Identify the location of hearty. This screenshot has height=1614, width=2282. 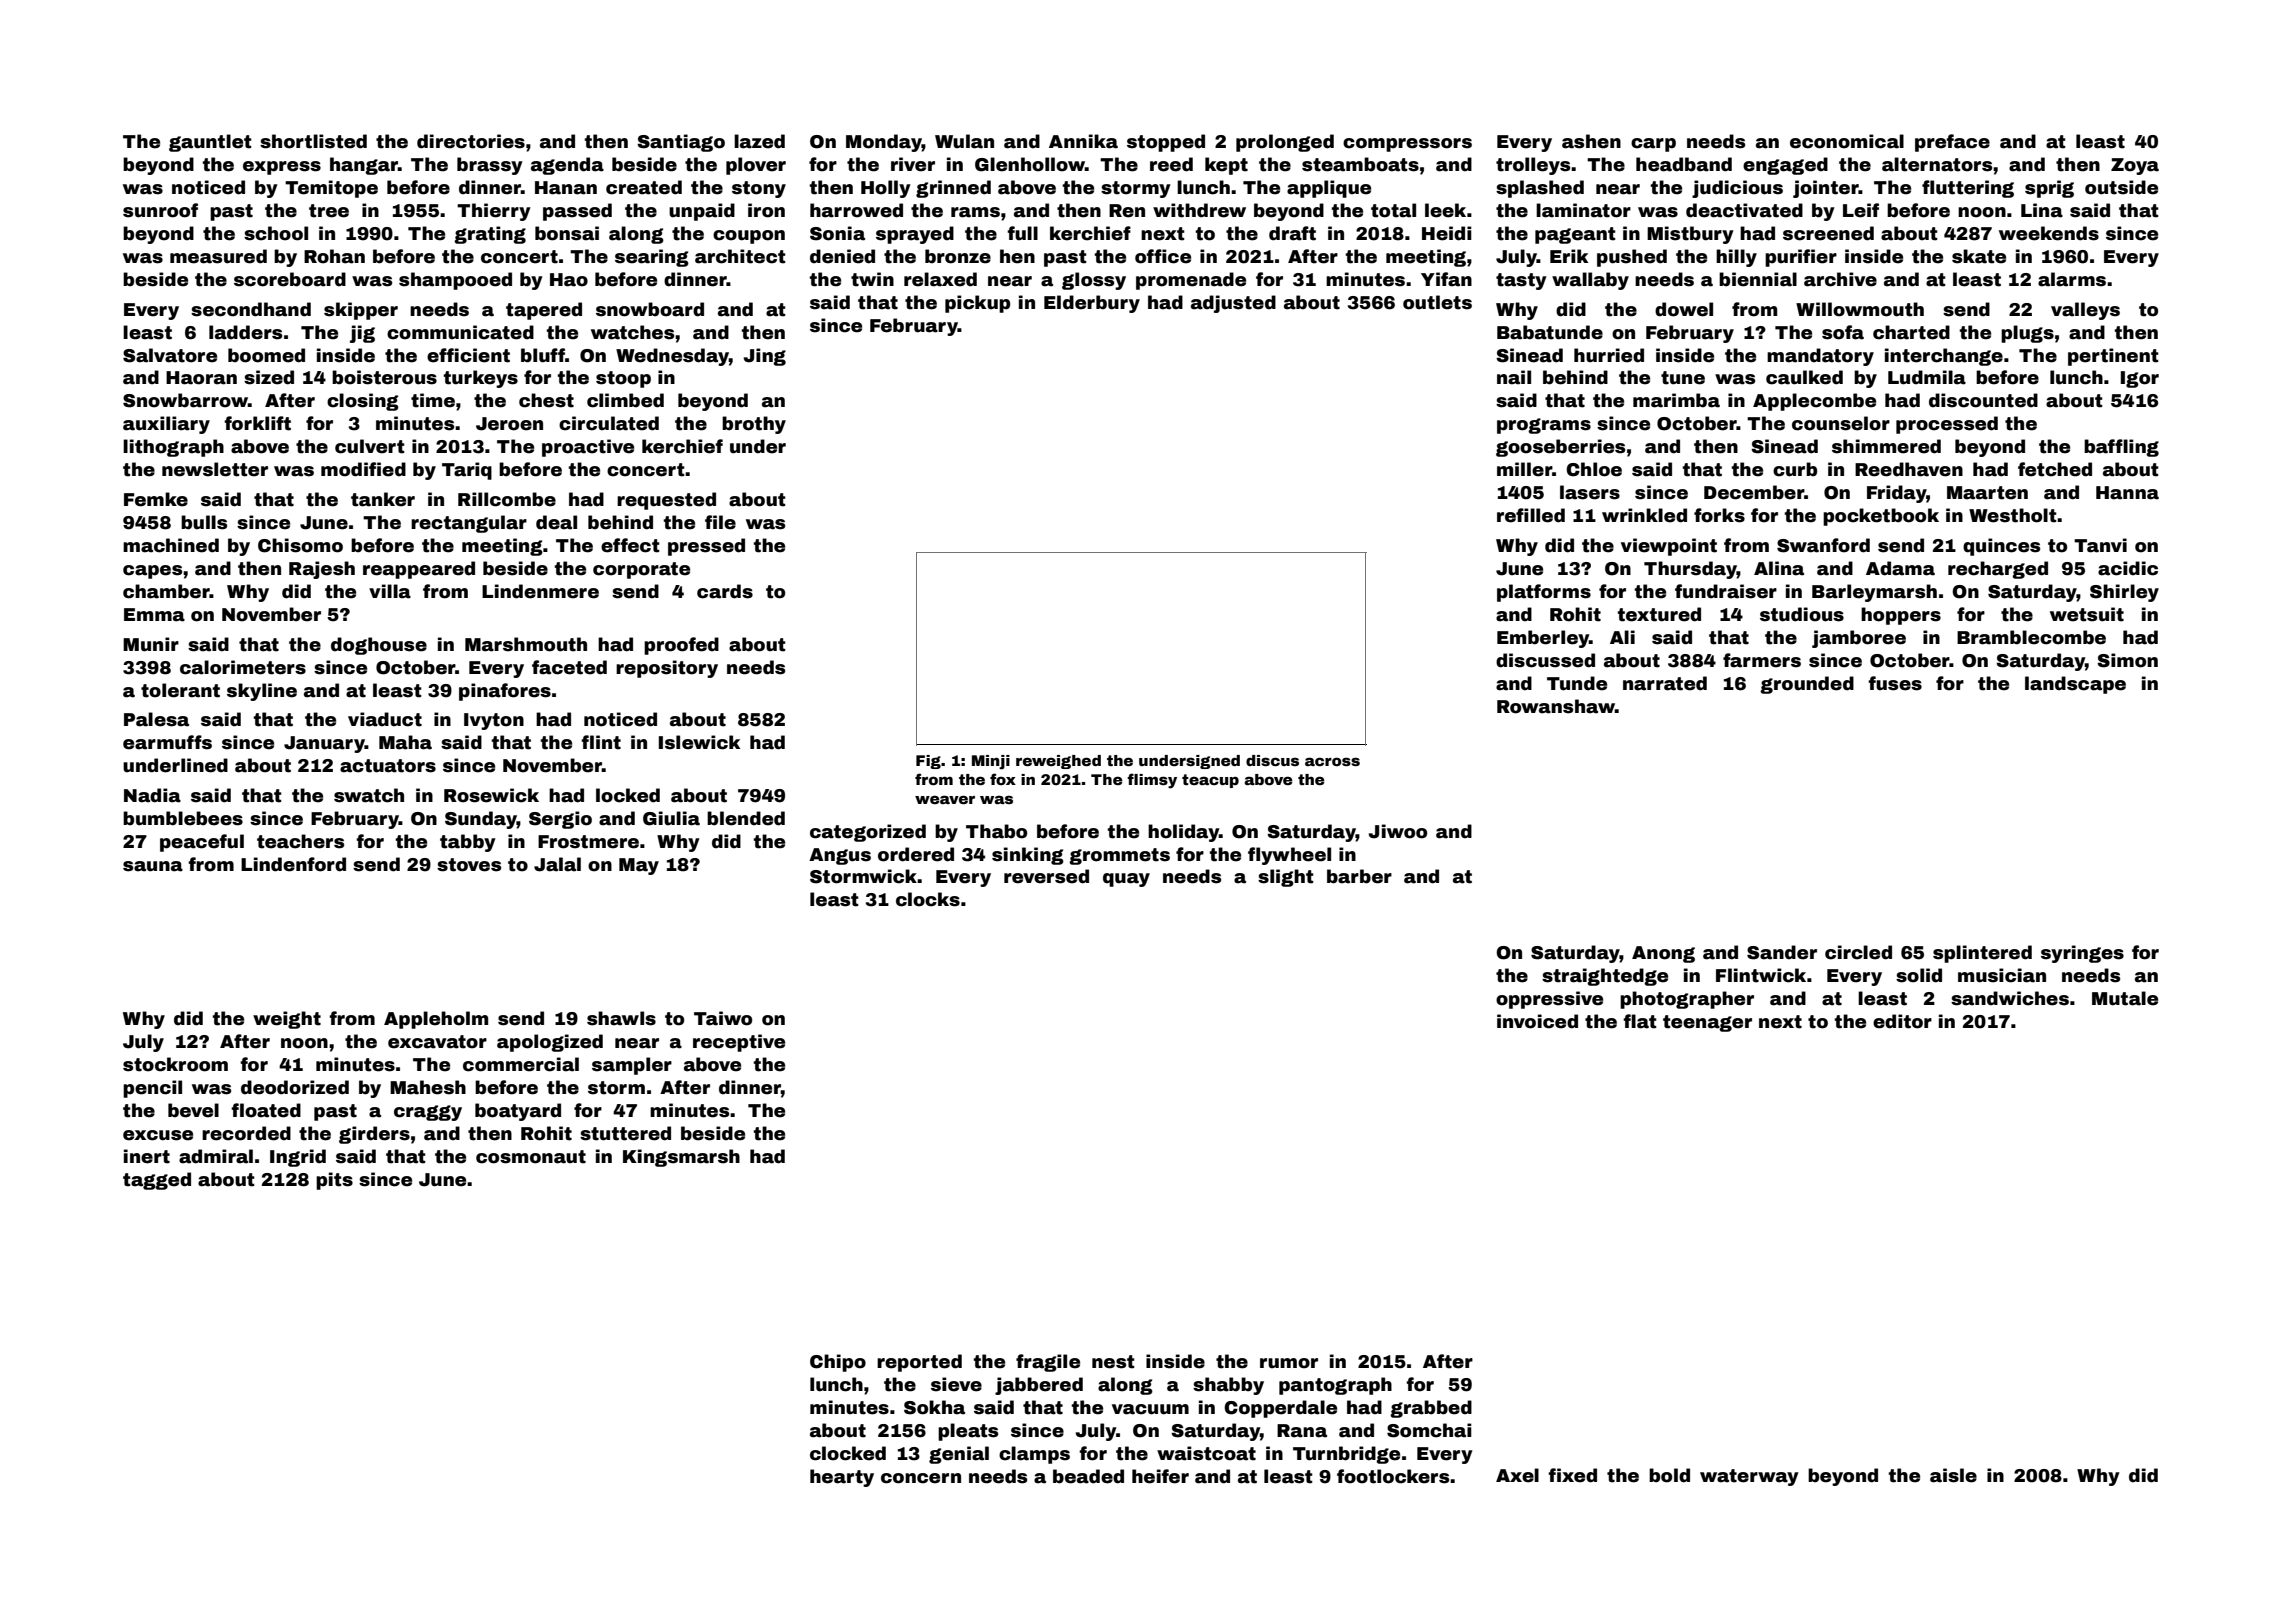
(842, 1478).
